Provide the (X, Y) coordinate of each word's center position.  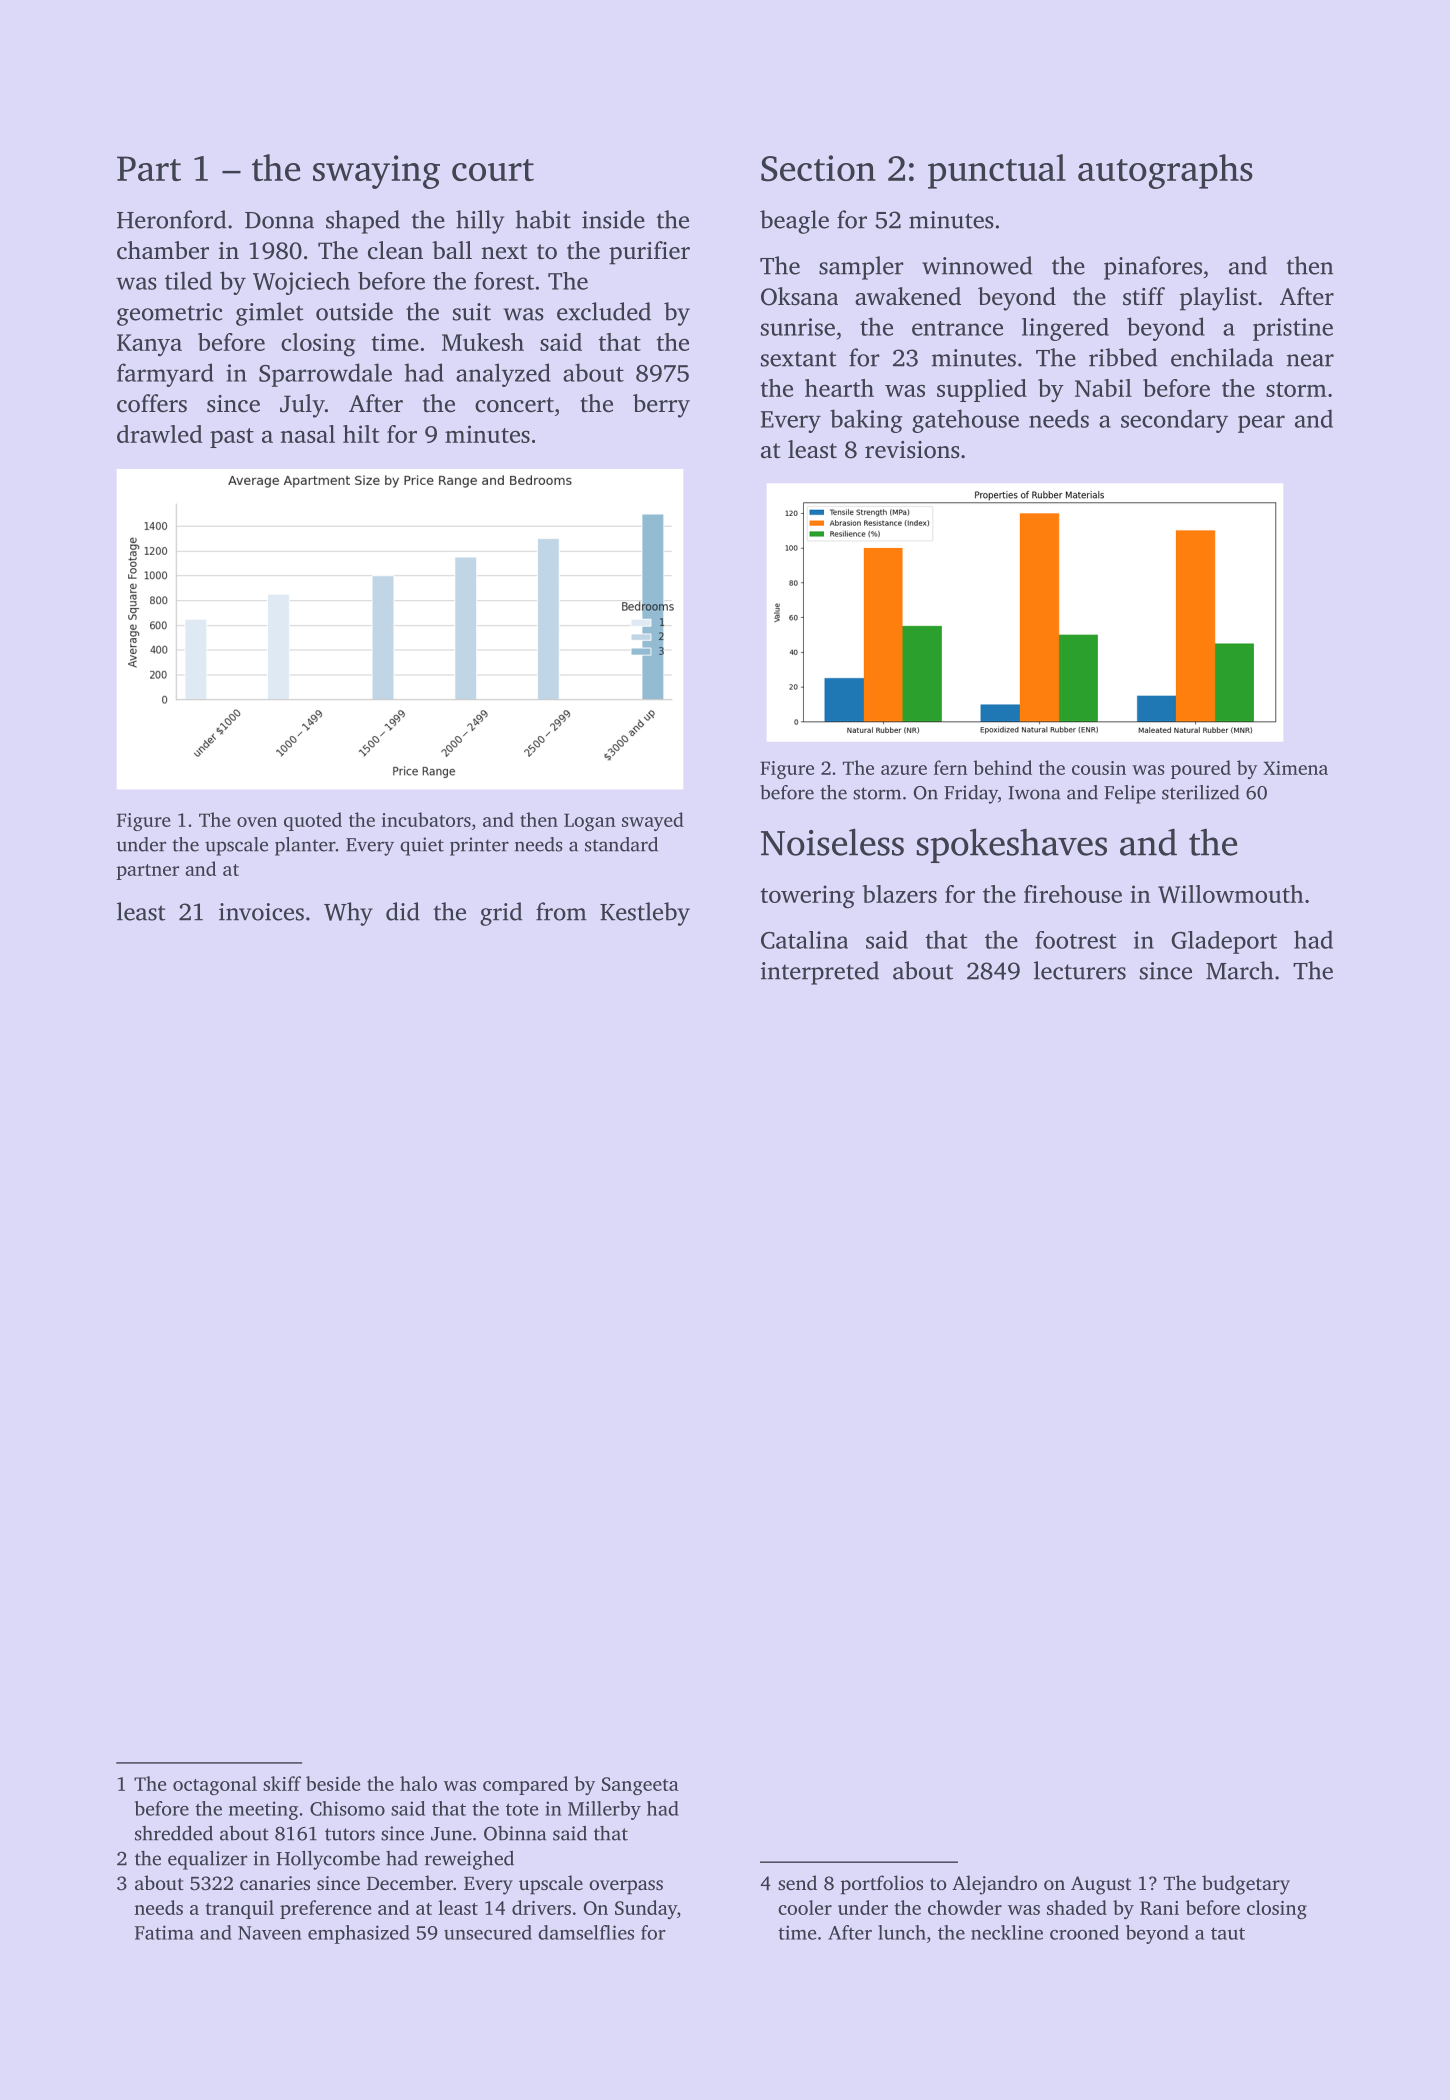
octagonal (215, 1785)
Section (818, 168)
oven (257, 822)
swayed (653, 821)
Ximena (1295, 768)
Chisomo (347, 1808)
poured (1201, 769)
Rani (1159, 1908)
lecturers (1080, 970)
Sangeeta (640, 1786)
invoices (261, 912)
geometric (169, 314)
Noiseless (832, 842)
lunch (902, 1932)
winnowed (977, 265)
